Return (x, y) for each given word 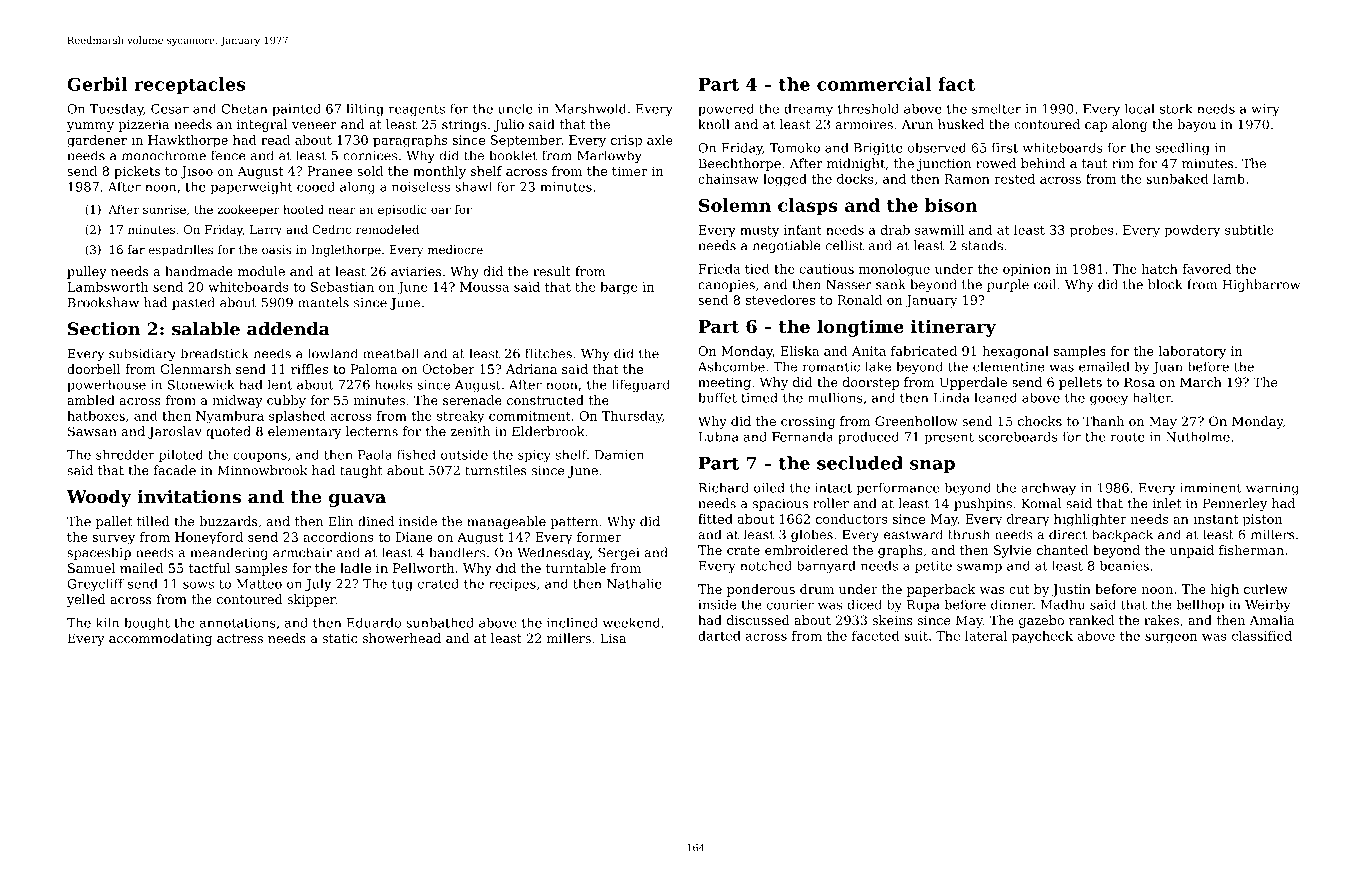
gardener (97, 141)
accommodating (160, 639)
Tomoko (795, 147)
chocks (1040, 421)
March (1201, 382)
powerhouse (106, 385)
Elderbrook (548, 431)
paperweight (252, 188)
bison (951, 205)
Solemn (735, 205)
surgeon (1171, 639)
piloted (181, 455)
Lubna (718, 436)
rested (1015, 179)
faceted (875, 636)
